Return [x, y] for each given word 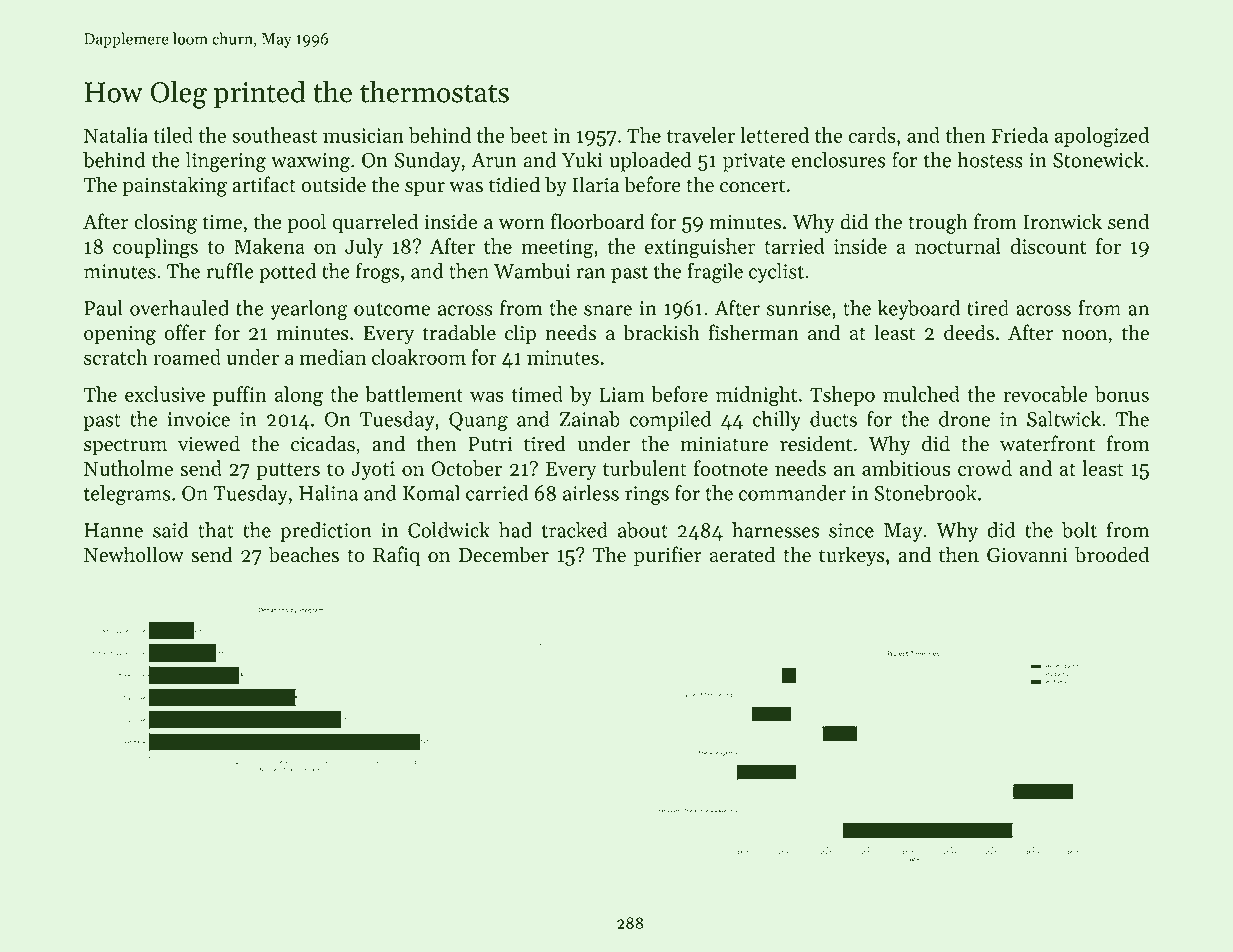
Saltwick [1064, 419]
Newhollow [134, 554]
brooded [1112, 554]
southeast [274, 135]
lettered [774, 135]
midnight [757, 396]
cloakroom [419, 357]
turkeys [852, 556]
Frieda [1020, 135]
